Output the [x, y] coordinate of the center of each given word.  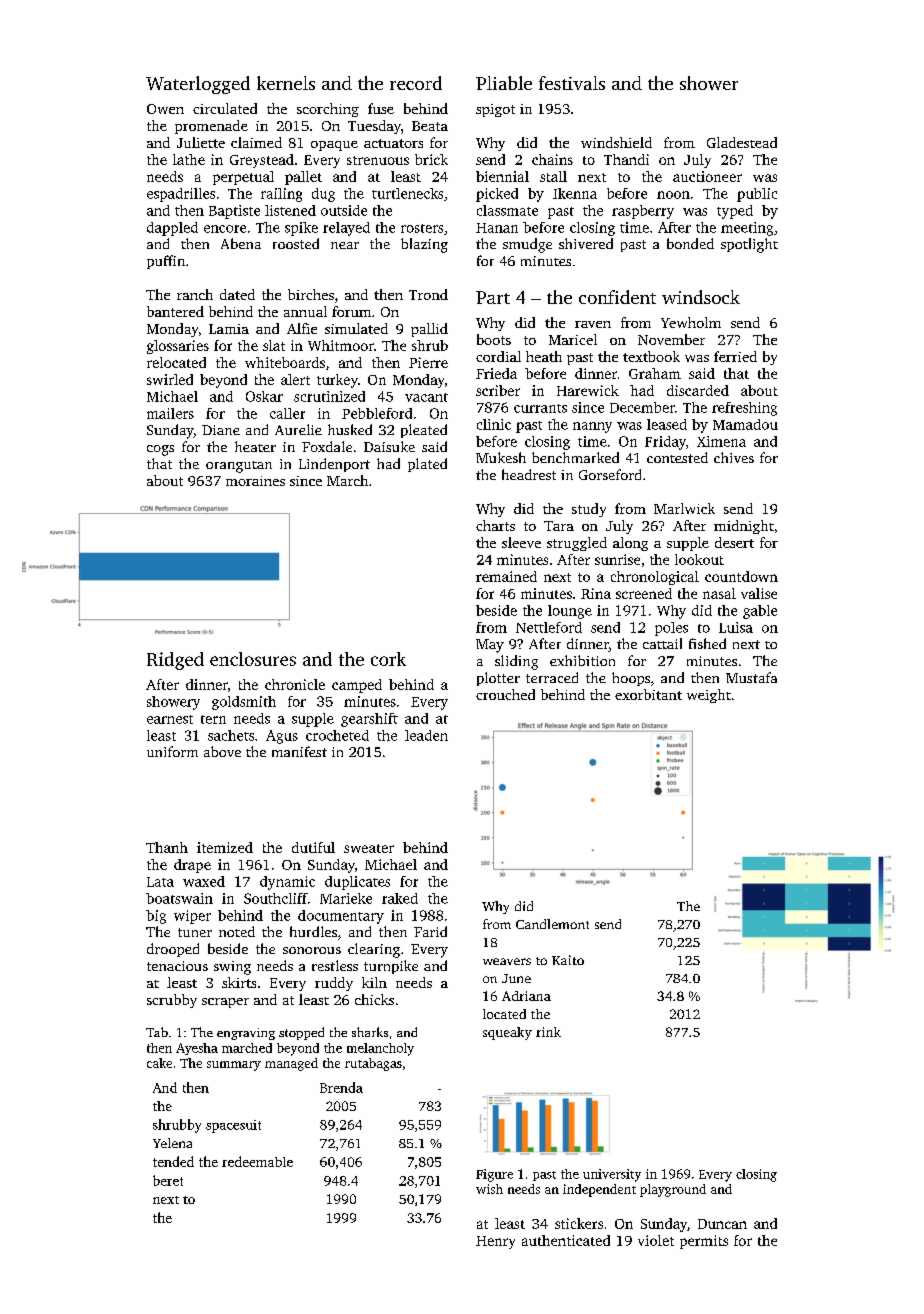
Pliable [504, 83]
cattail [662, 643]
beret [168, 1180]
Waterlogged [198, 85]
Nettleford [549, 627]
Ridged [175, 661]
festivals [572, 83]
